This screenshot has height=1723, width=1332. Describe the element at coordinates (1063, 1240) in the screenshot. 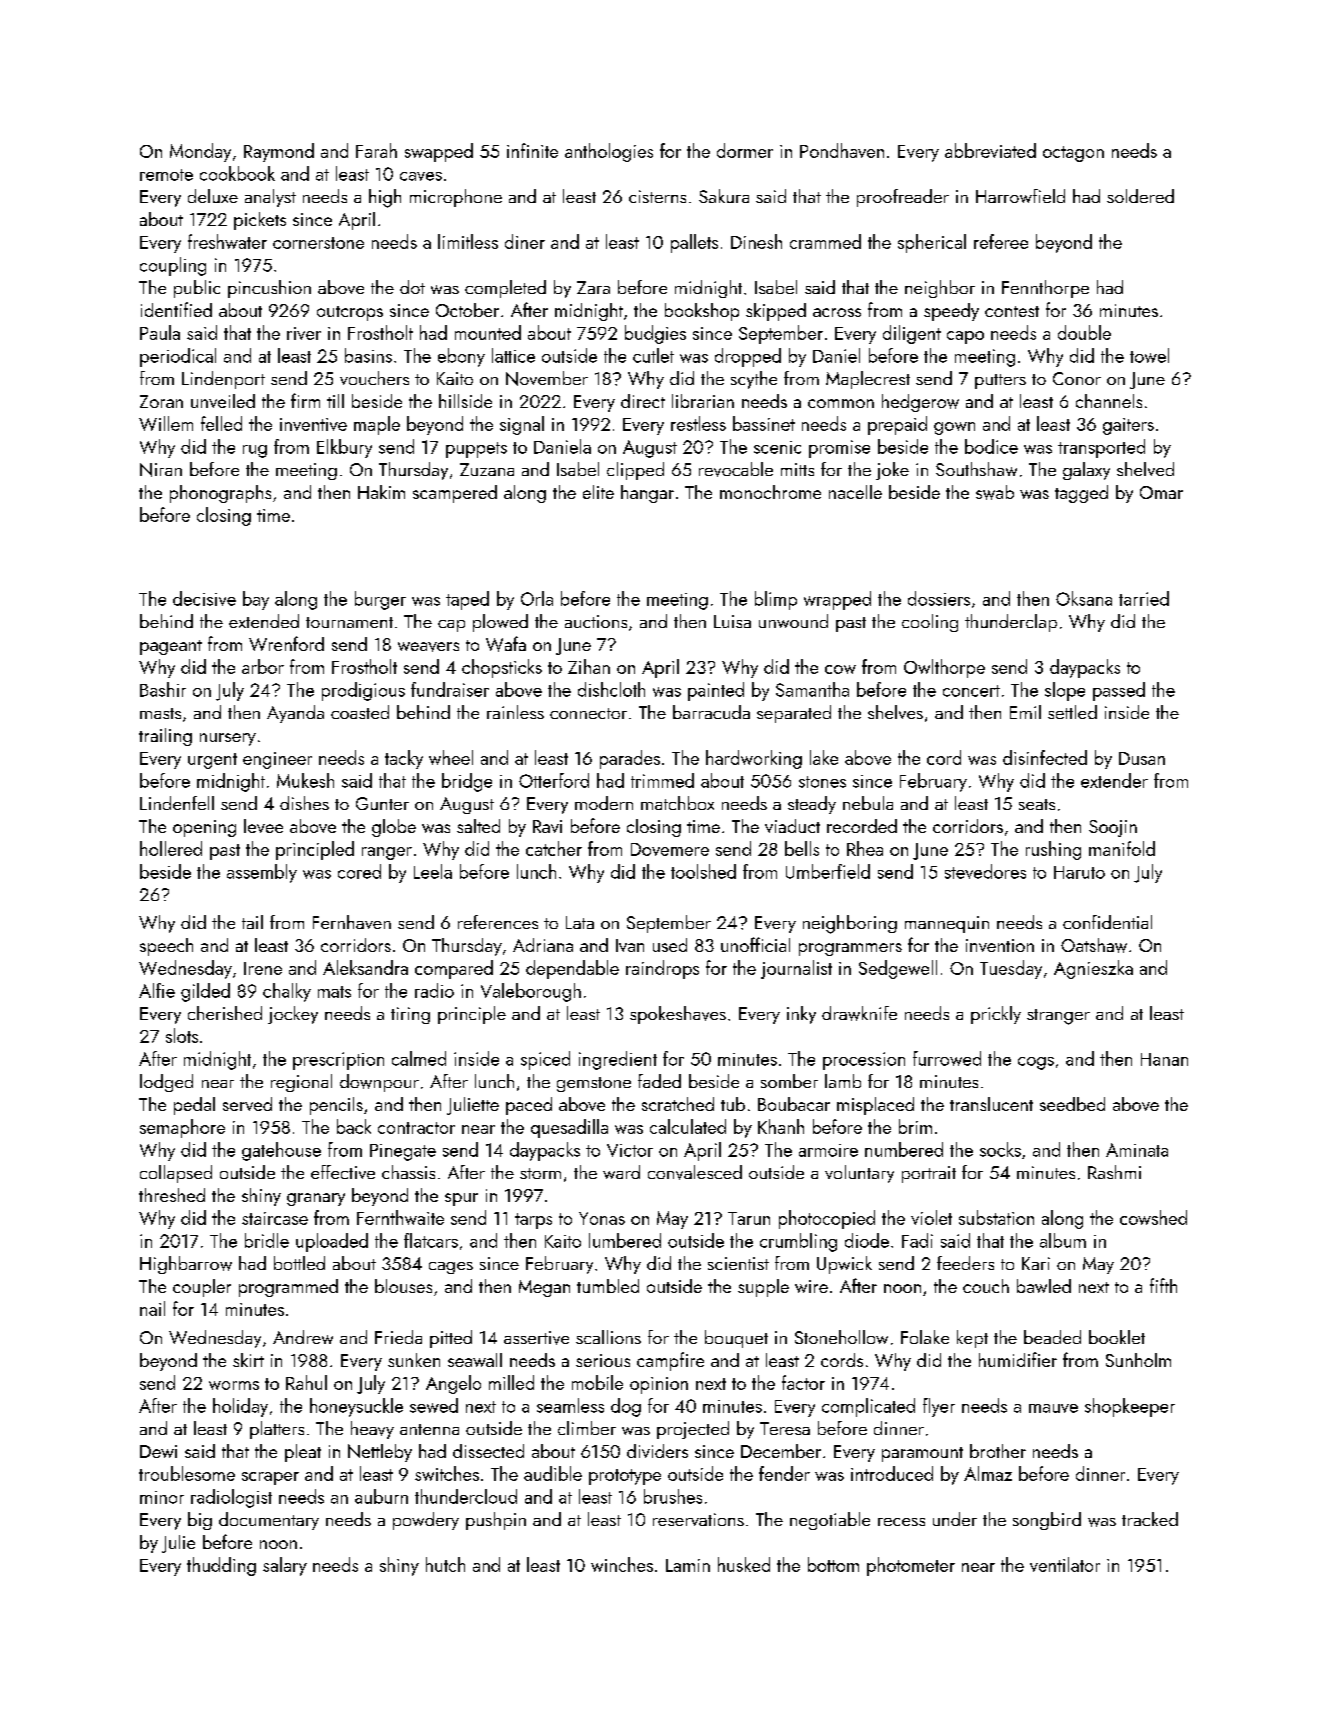

I see `album` at that location.
